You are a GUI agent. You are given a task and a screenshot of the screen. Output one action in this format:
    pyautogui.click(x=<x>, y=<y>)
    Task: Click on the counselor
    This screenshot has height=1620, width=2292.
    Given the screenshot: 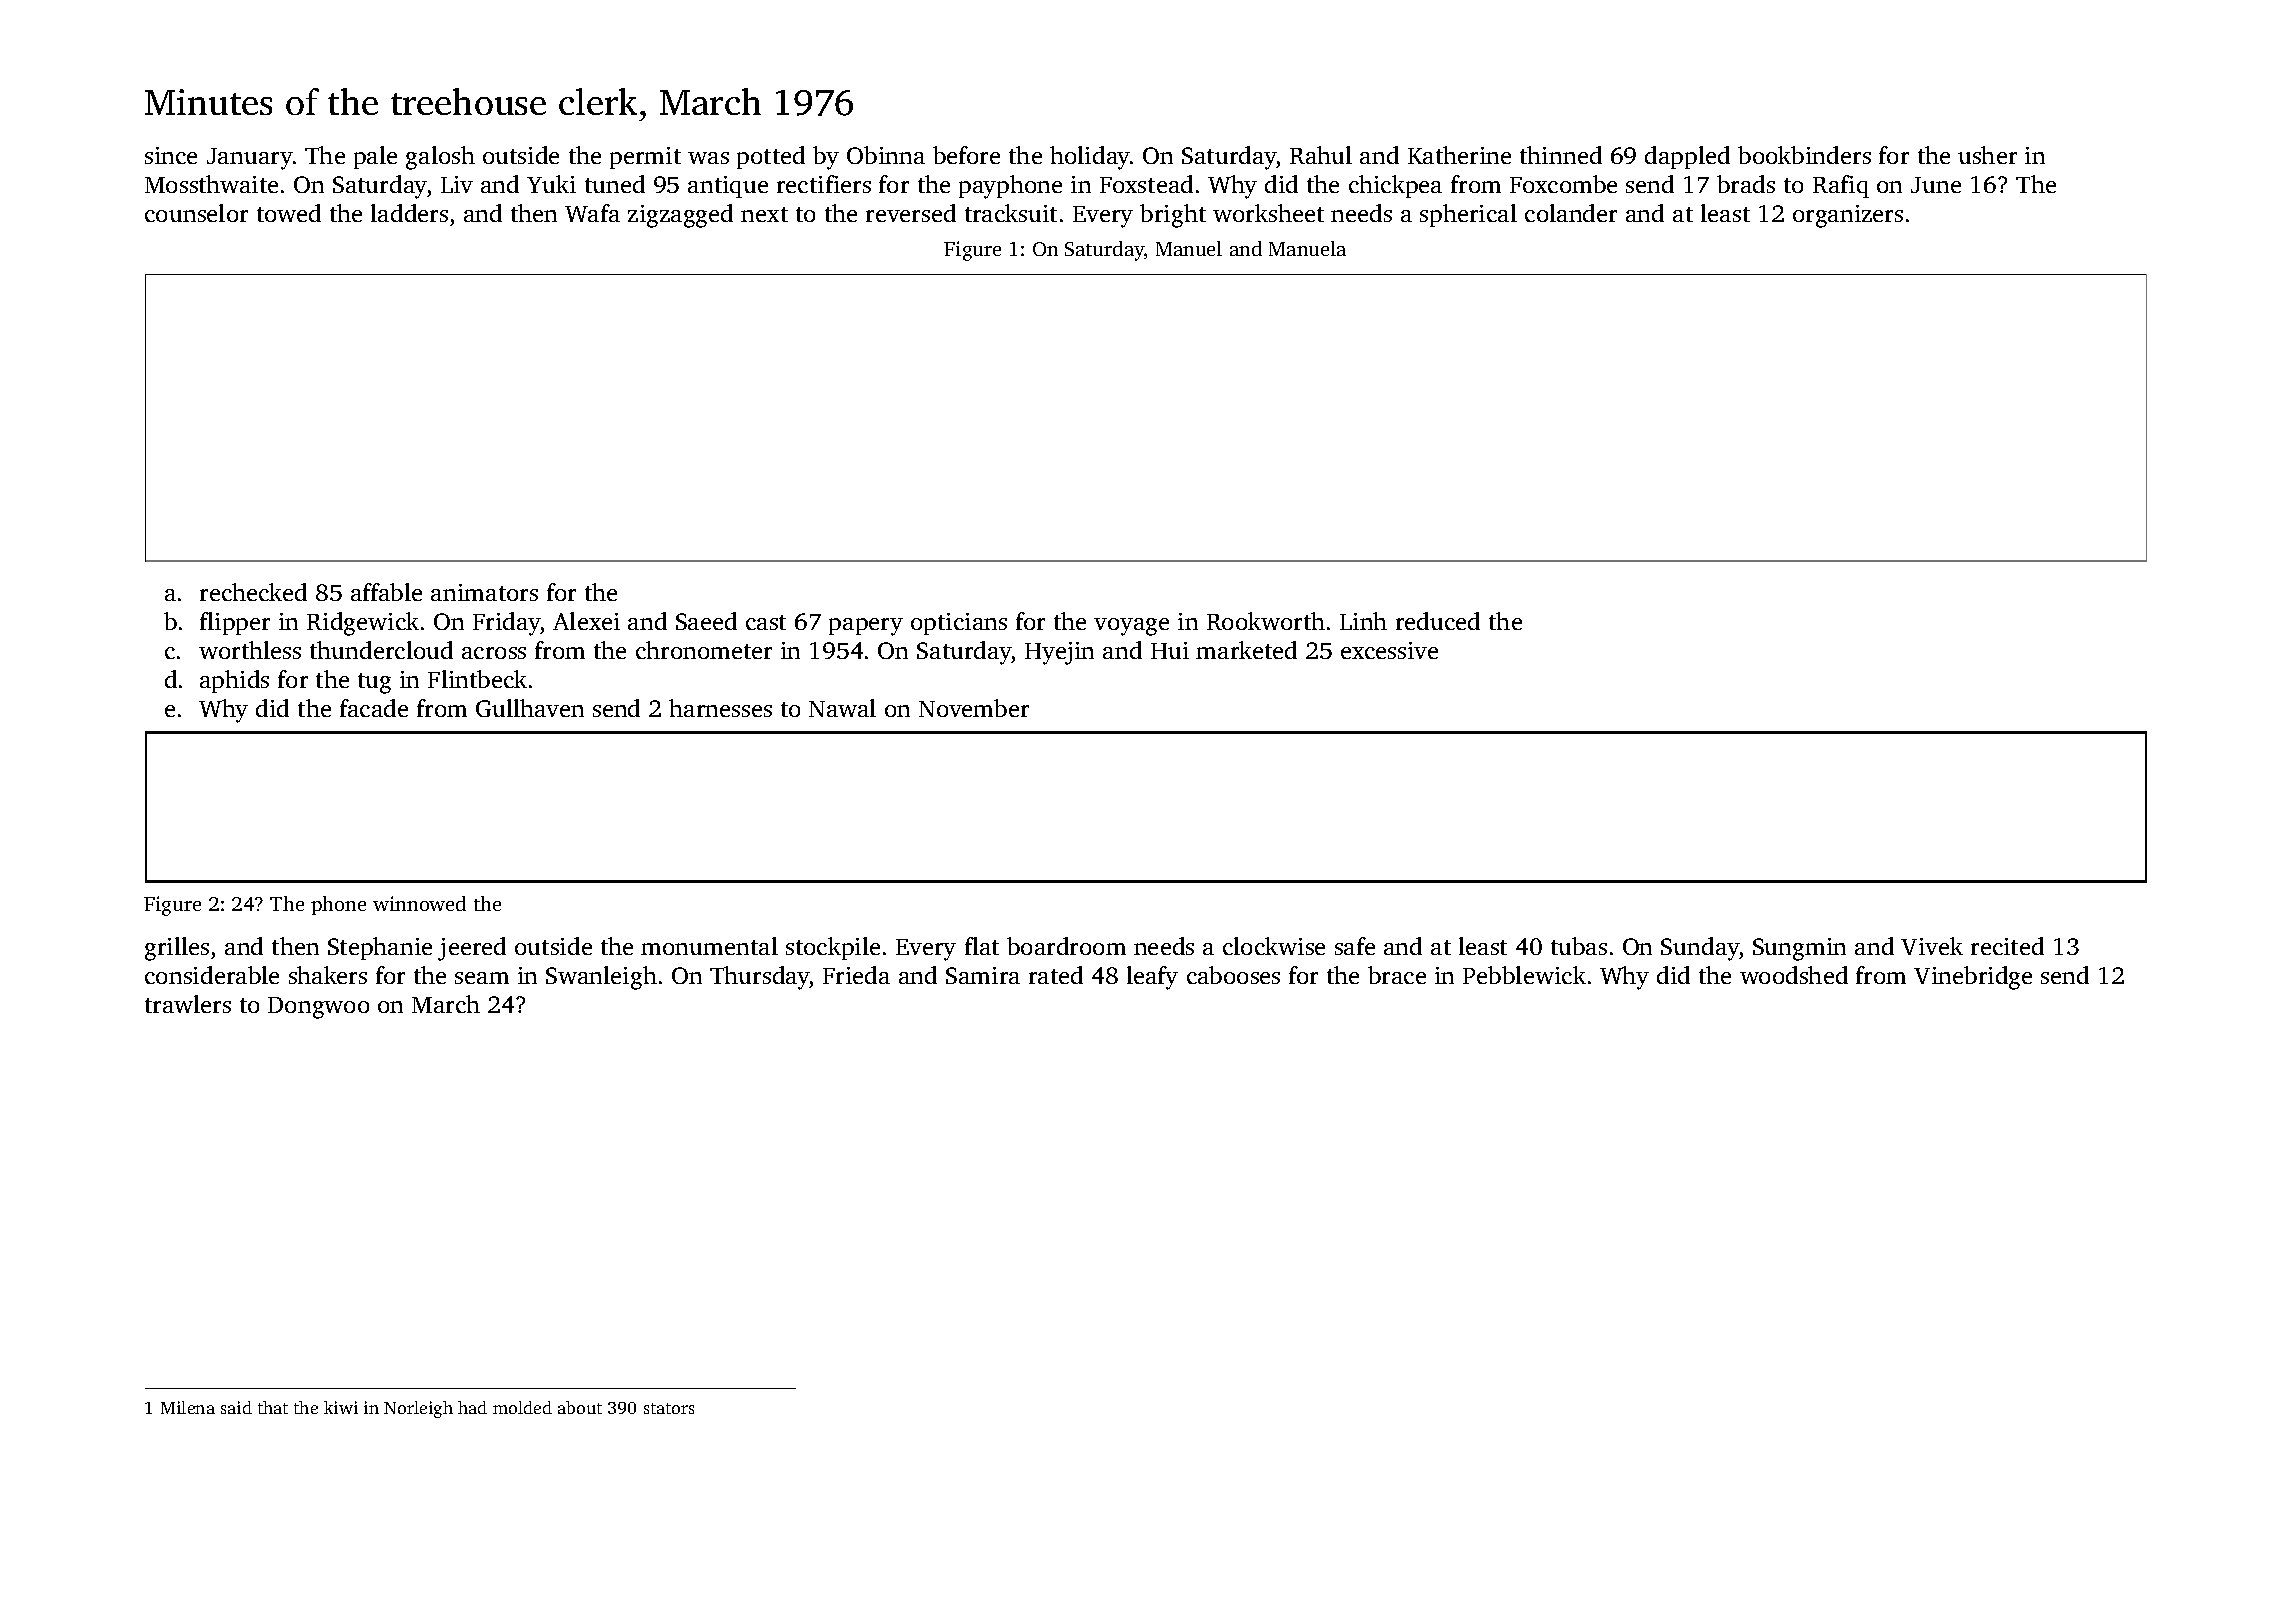 What is the action you would take?
    pyautogui.click(x=196, y=213)
